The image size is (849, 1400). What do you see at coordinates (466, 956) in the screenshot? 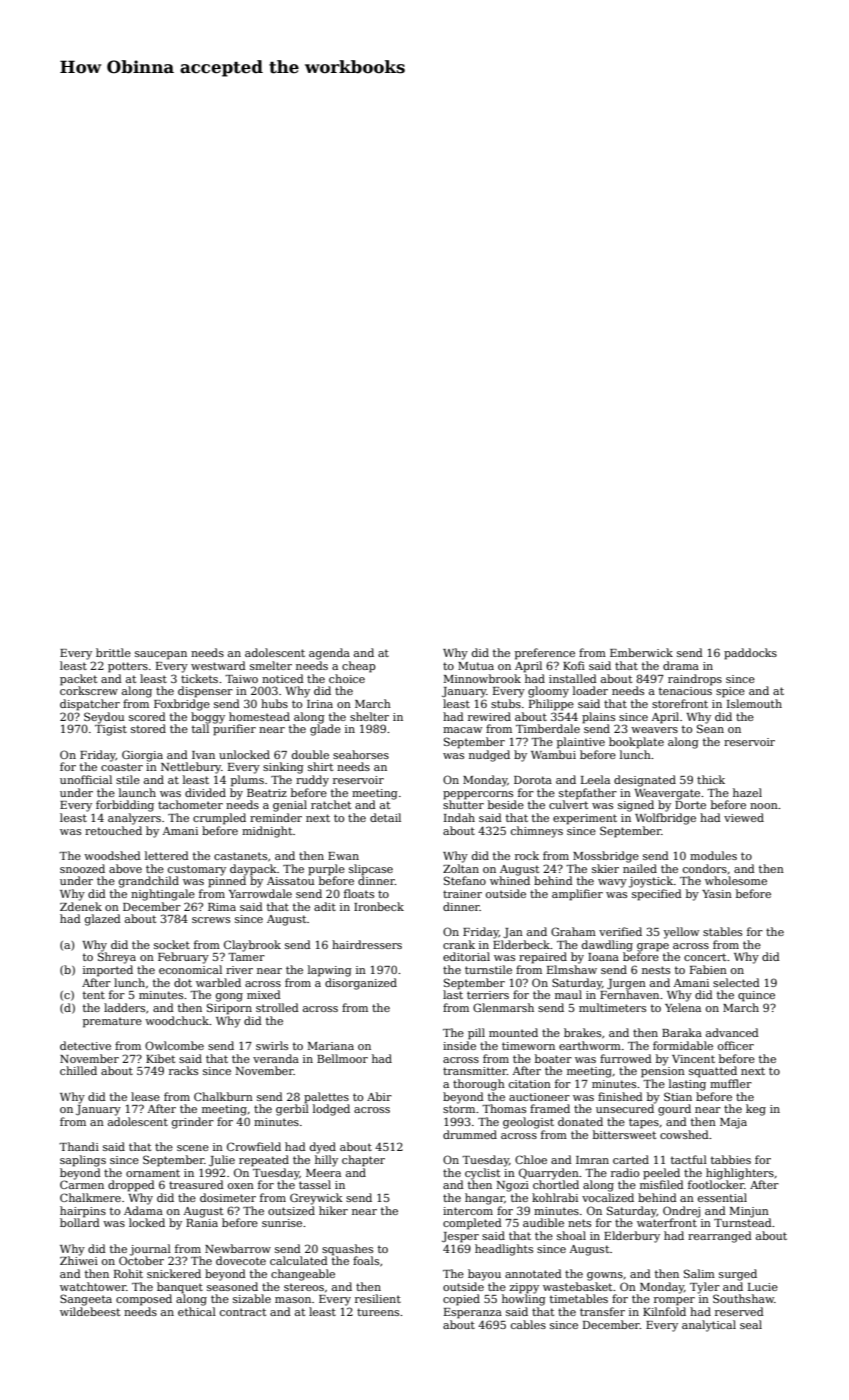
I see `editorial` at bounding box center [466, 956].
